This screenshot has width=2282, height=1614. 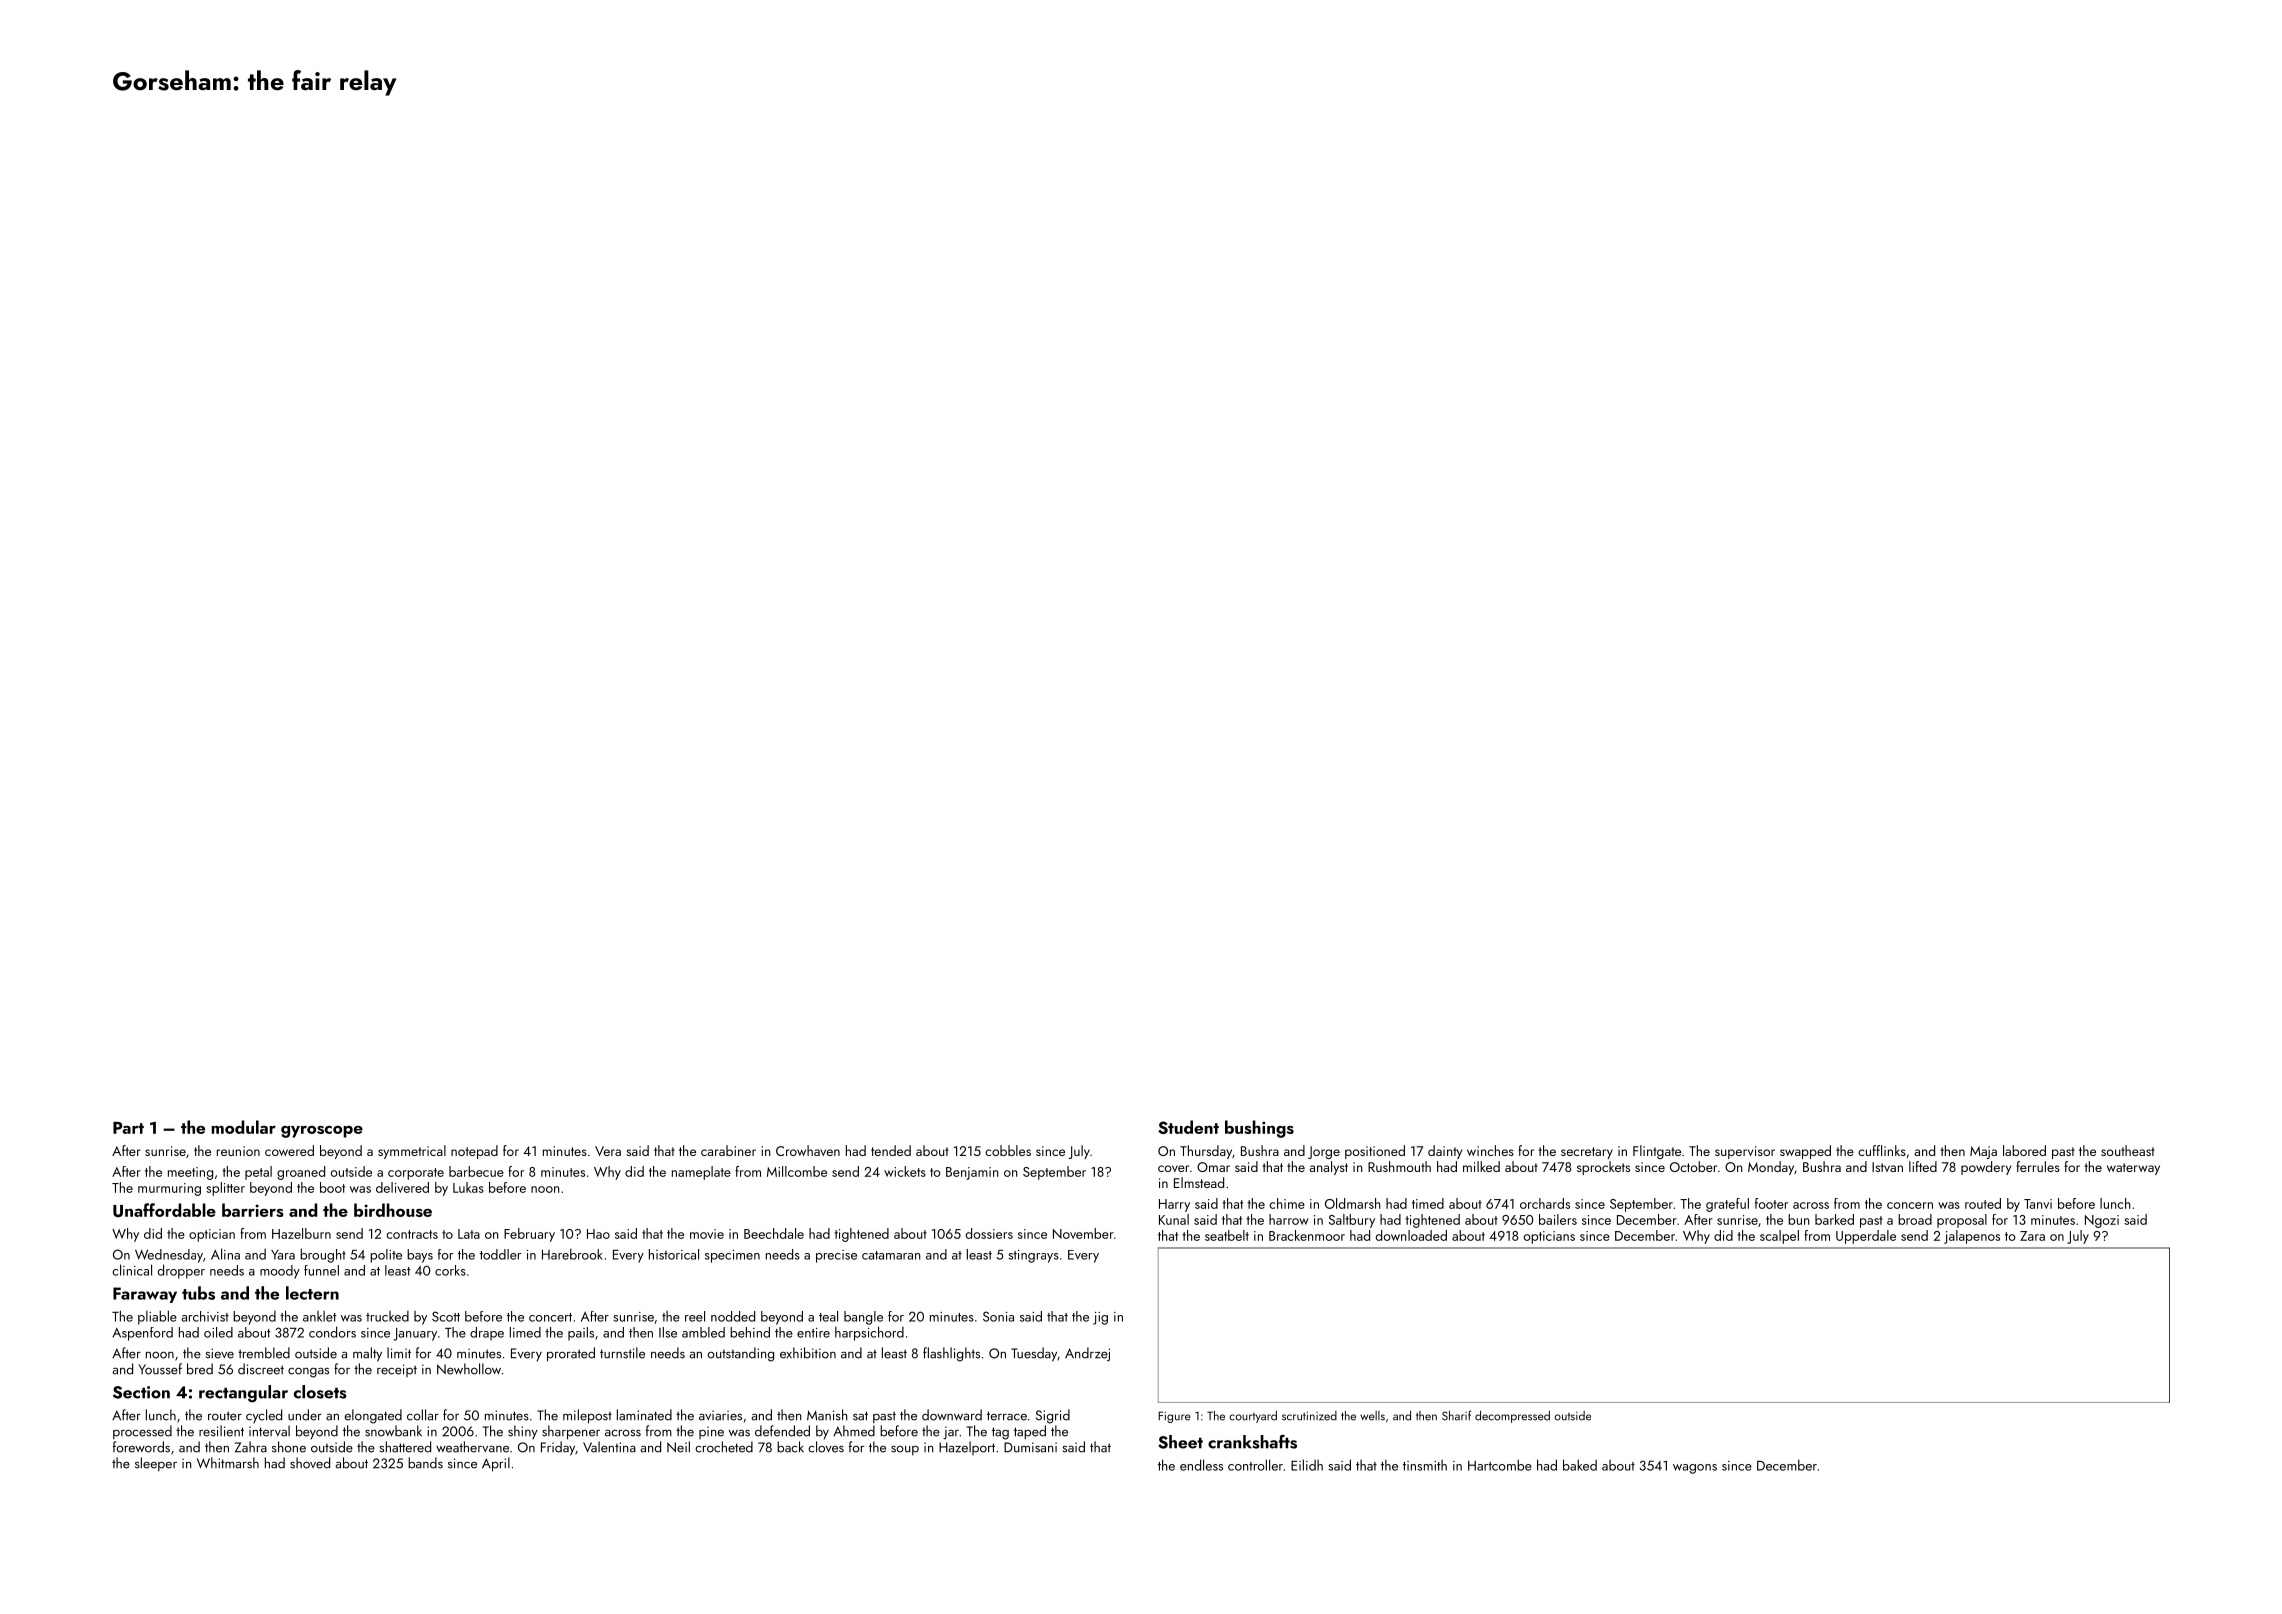 I want to click on reunion, so click(x=238, y=1151).
